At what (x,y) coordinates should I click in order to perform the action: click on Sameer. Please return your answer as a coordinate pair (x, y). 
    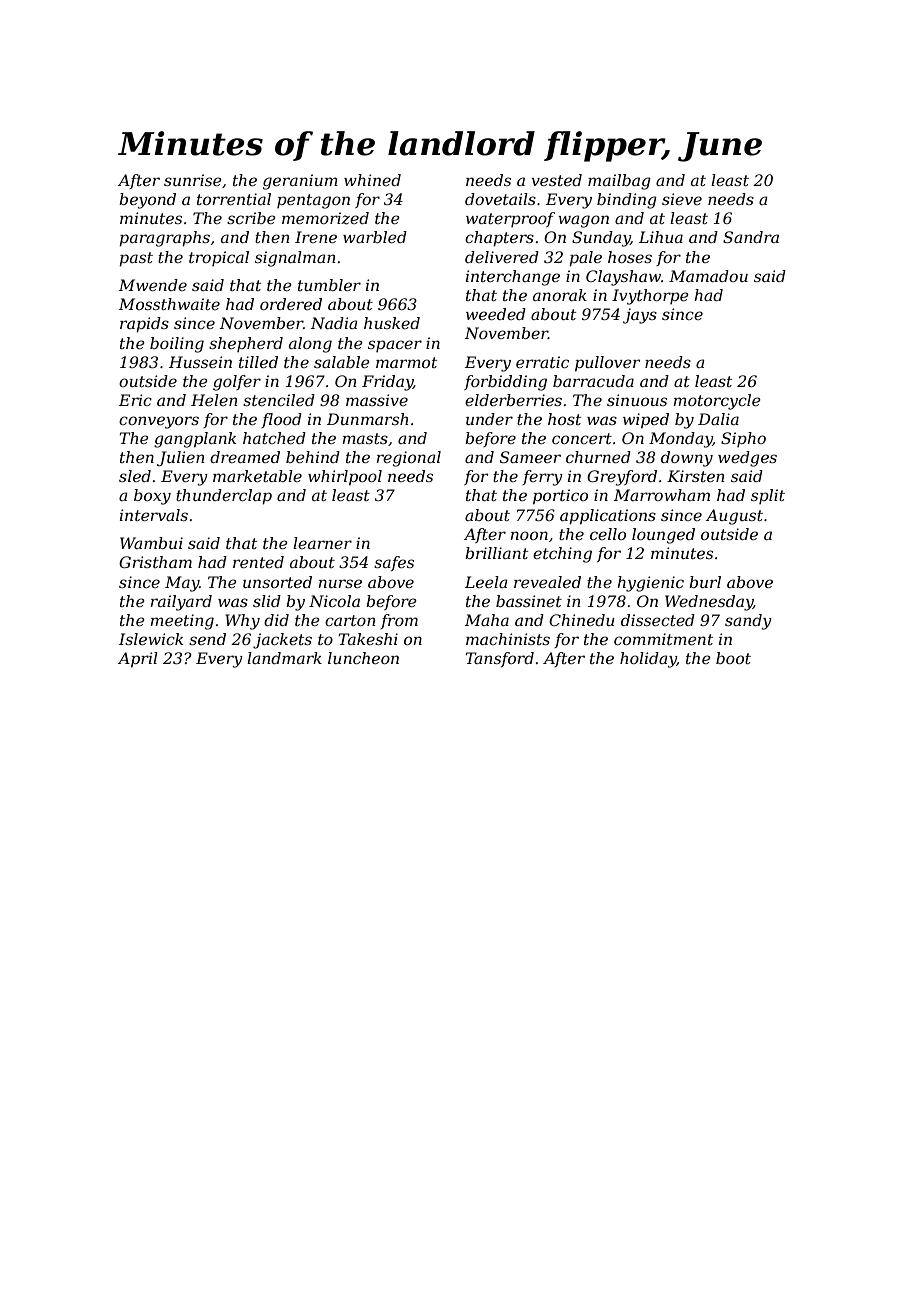
    Looking at the image, I should click on (530, 457).
